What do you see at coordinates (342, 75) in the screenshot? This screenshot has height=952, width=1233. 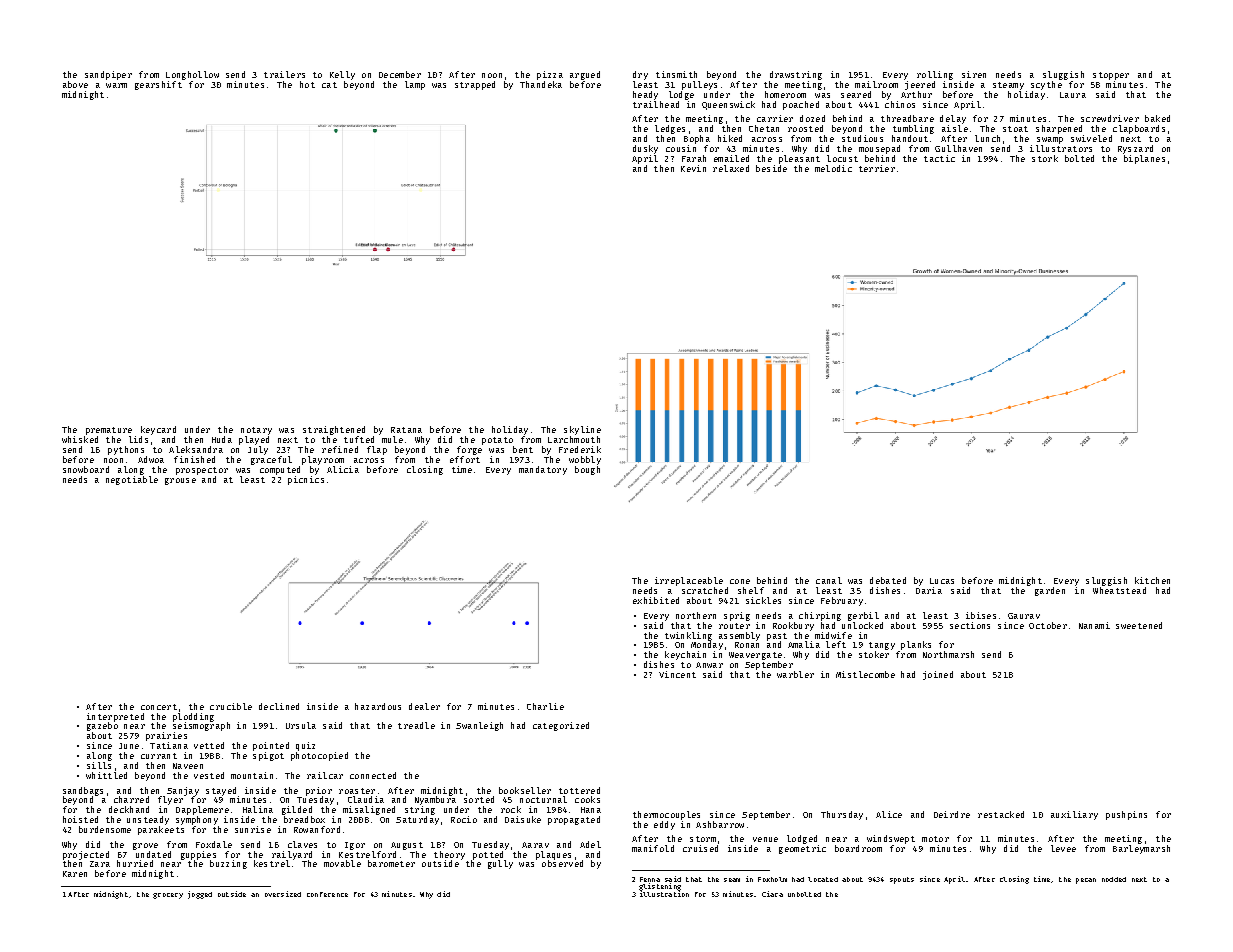 I see `Kelly` at bounding box center [342, 75].
